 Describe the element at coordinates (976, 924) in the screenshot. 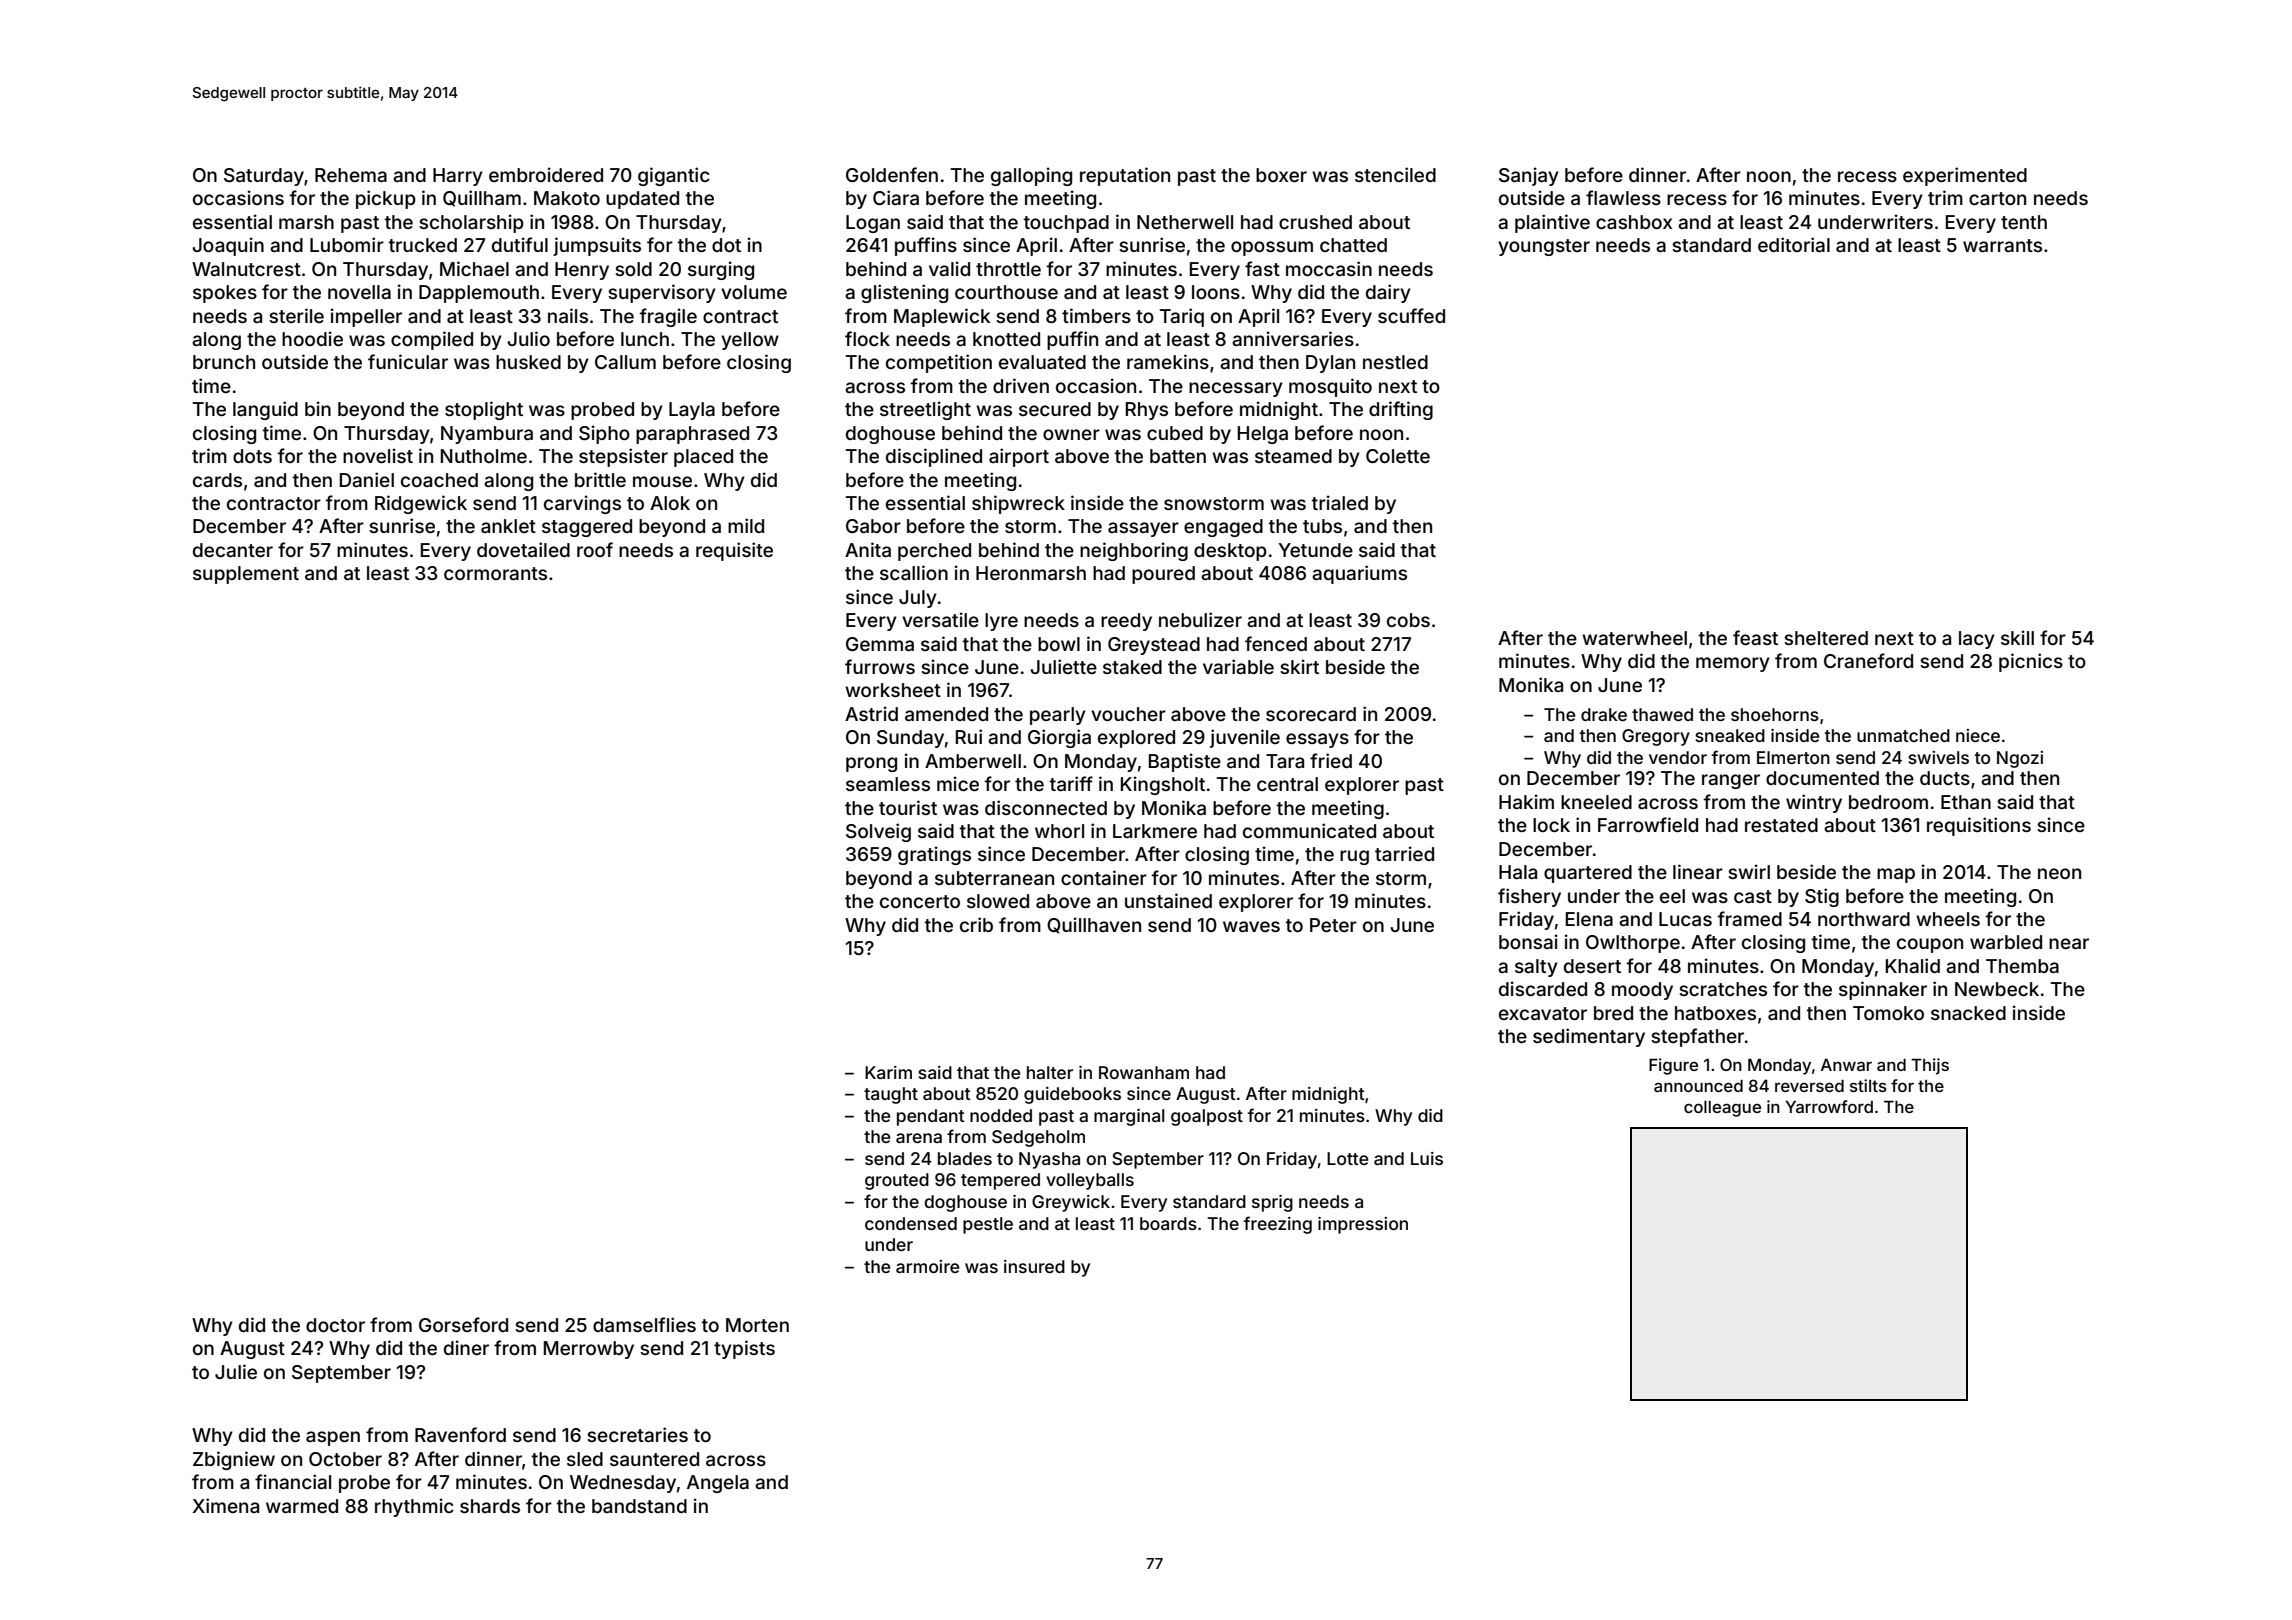

I see `crib` at that location.
